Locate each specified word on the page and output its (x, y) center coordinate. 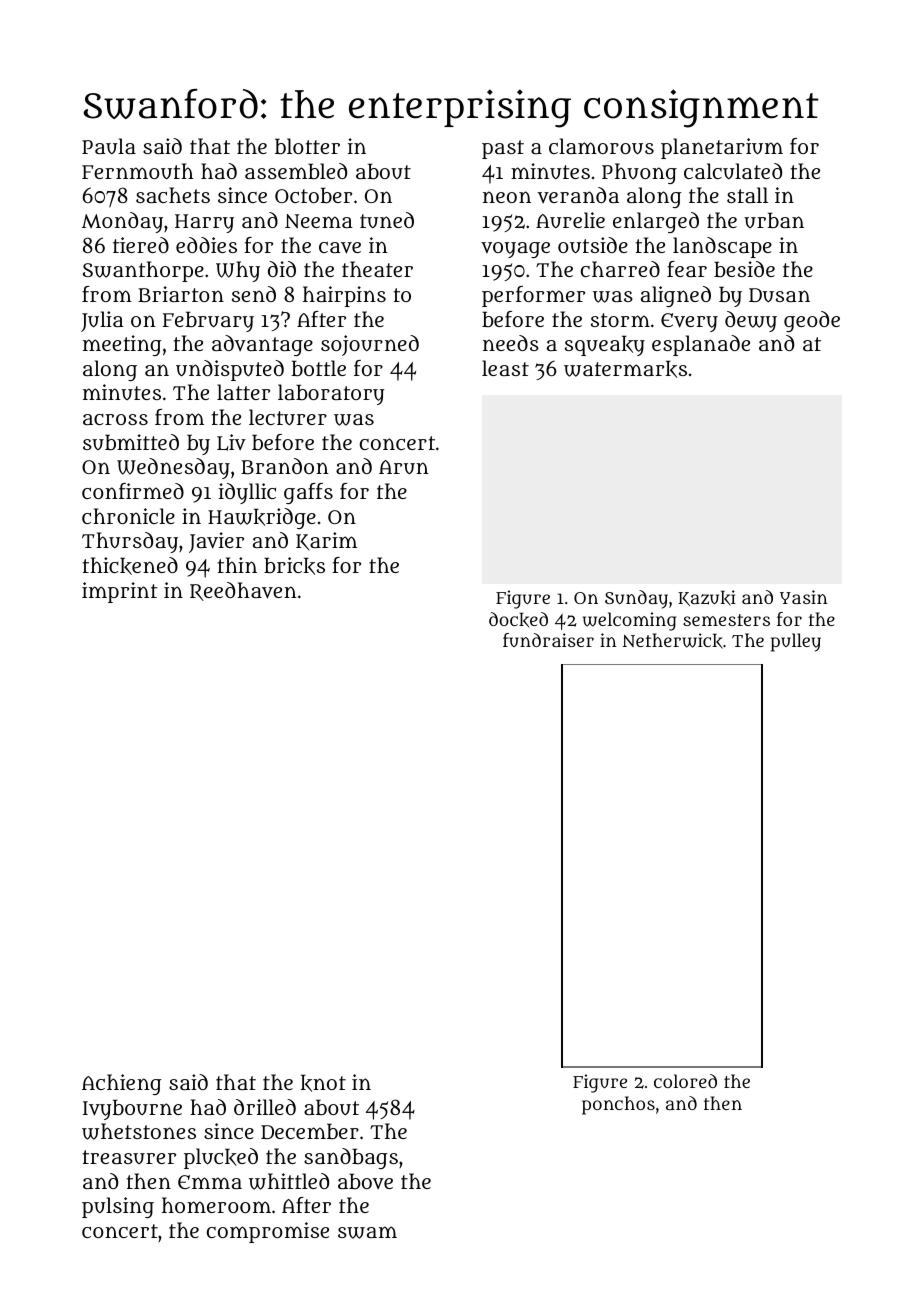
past (503, 149)
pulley (796, 642)
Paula (109, 146)
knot (323, 1083)
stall (747, 195)
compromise (268, 1232)
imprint (120, 592)
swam (367, 1232)
